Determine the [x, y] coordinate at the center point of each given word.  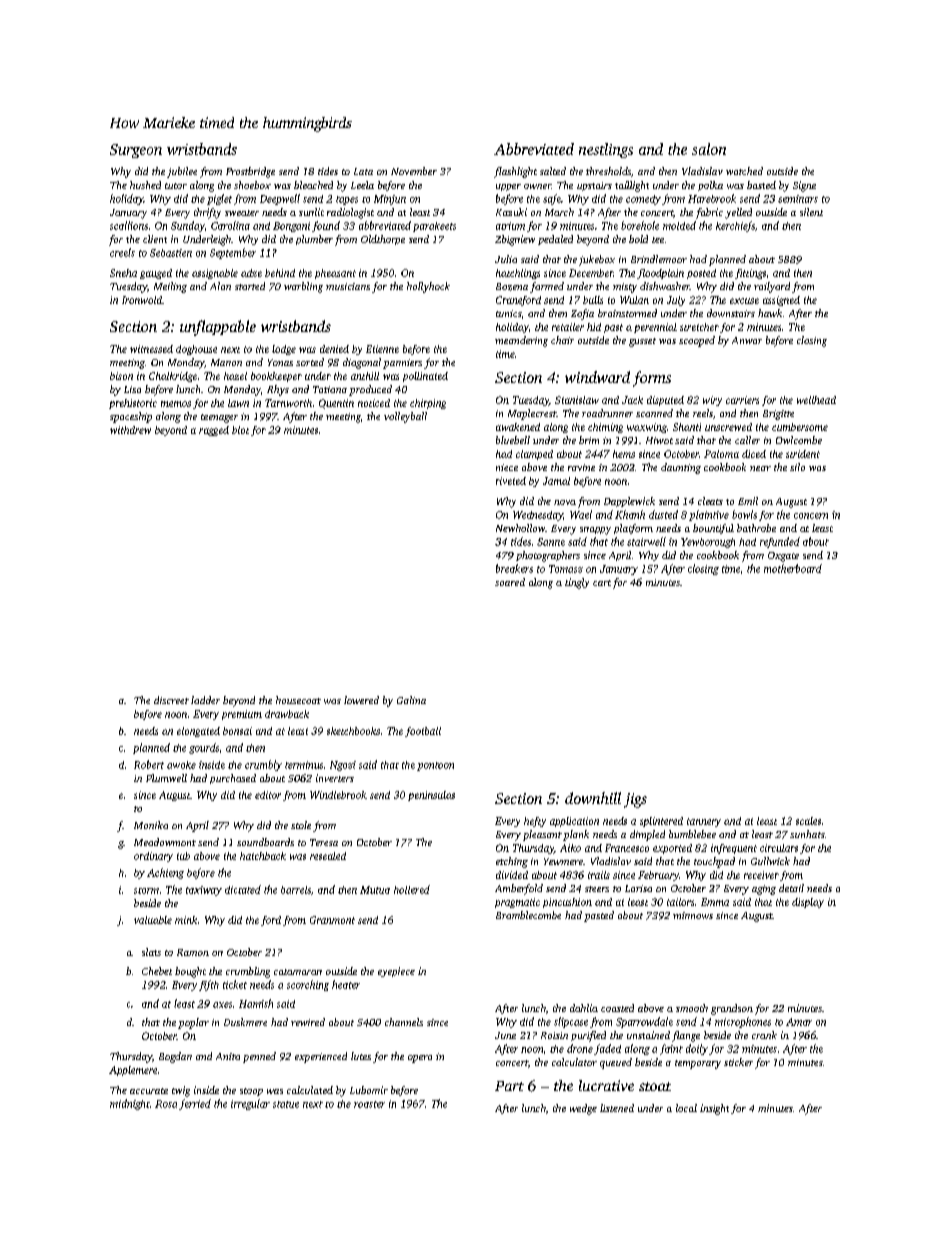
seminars [798, 199]
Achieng [165, 873]
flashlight [515, 172]
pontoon [435, 766]
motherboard [793, 568]
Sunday [188, 226]
